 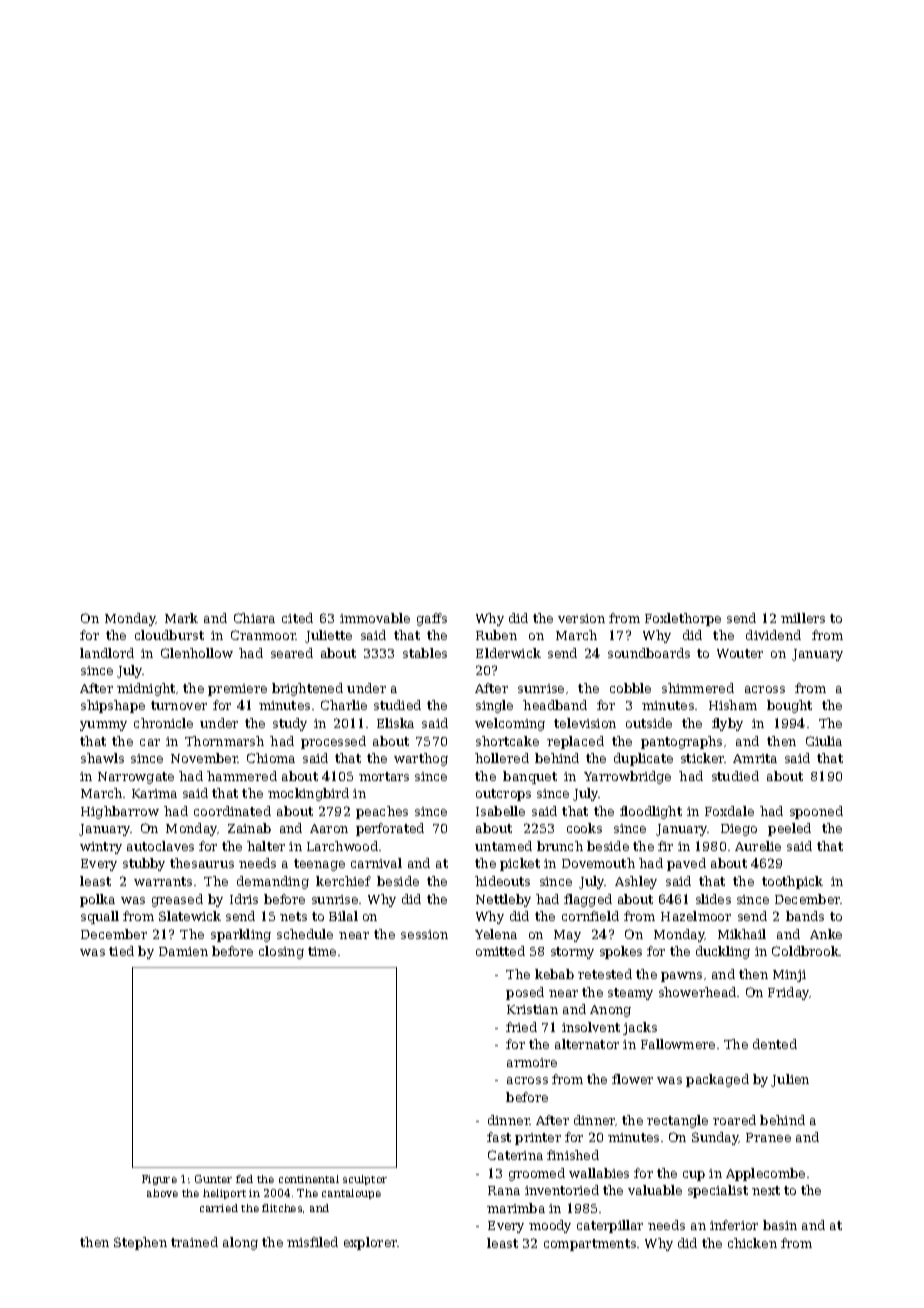 What do you see at coordinates (790, 1080) in the screenshot?
I see `Julien` at bounding box center [790, 1080].
